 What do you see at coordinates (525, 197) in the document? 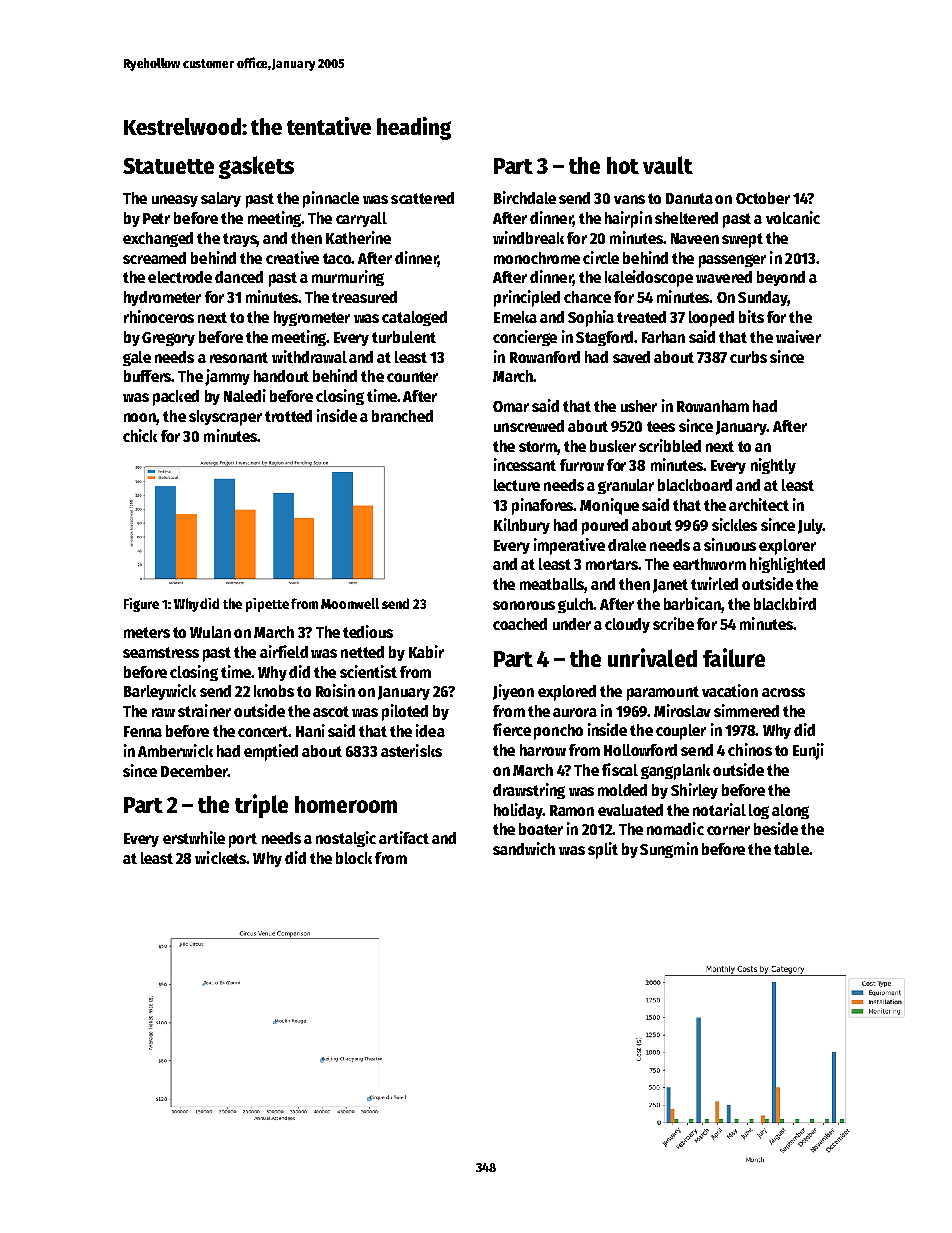
I see `Birchdale` at bounding box center [525, 197].
